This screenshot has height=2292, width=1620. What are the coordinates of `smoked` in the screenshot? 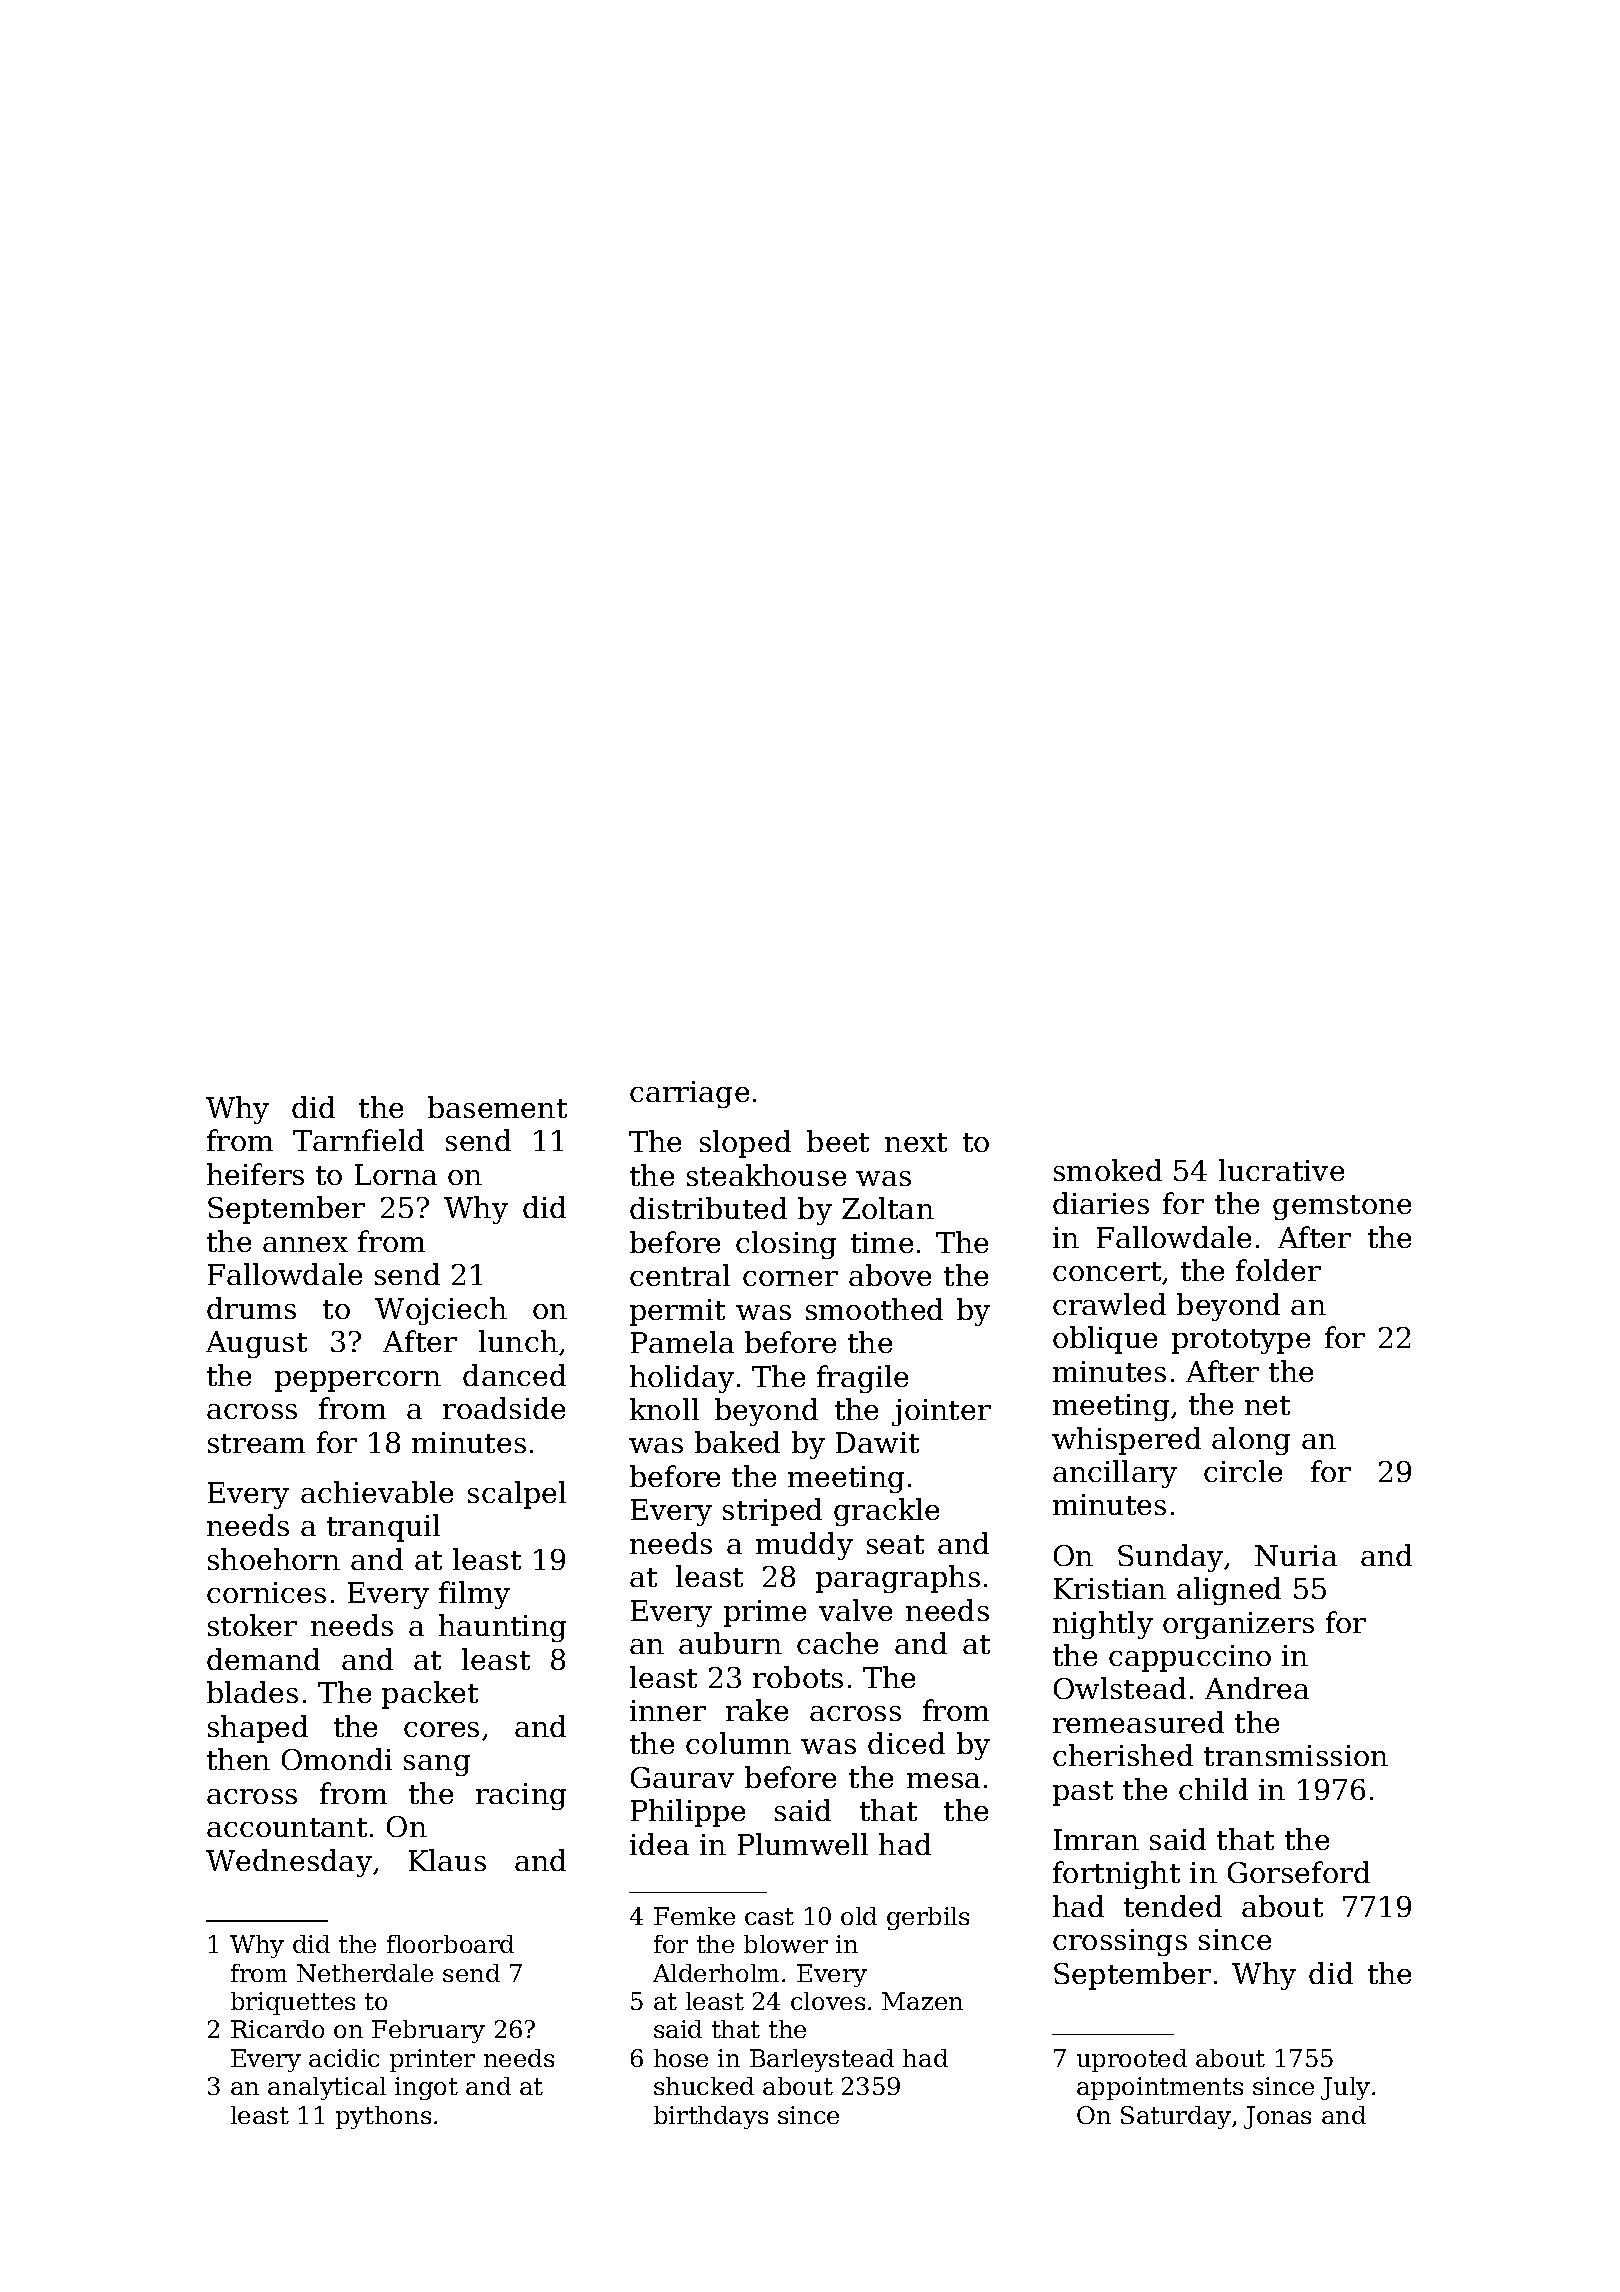 It's located at (1108, 1170).
